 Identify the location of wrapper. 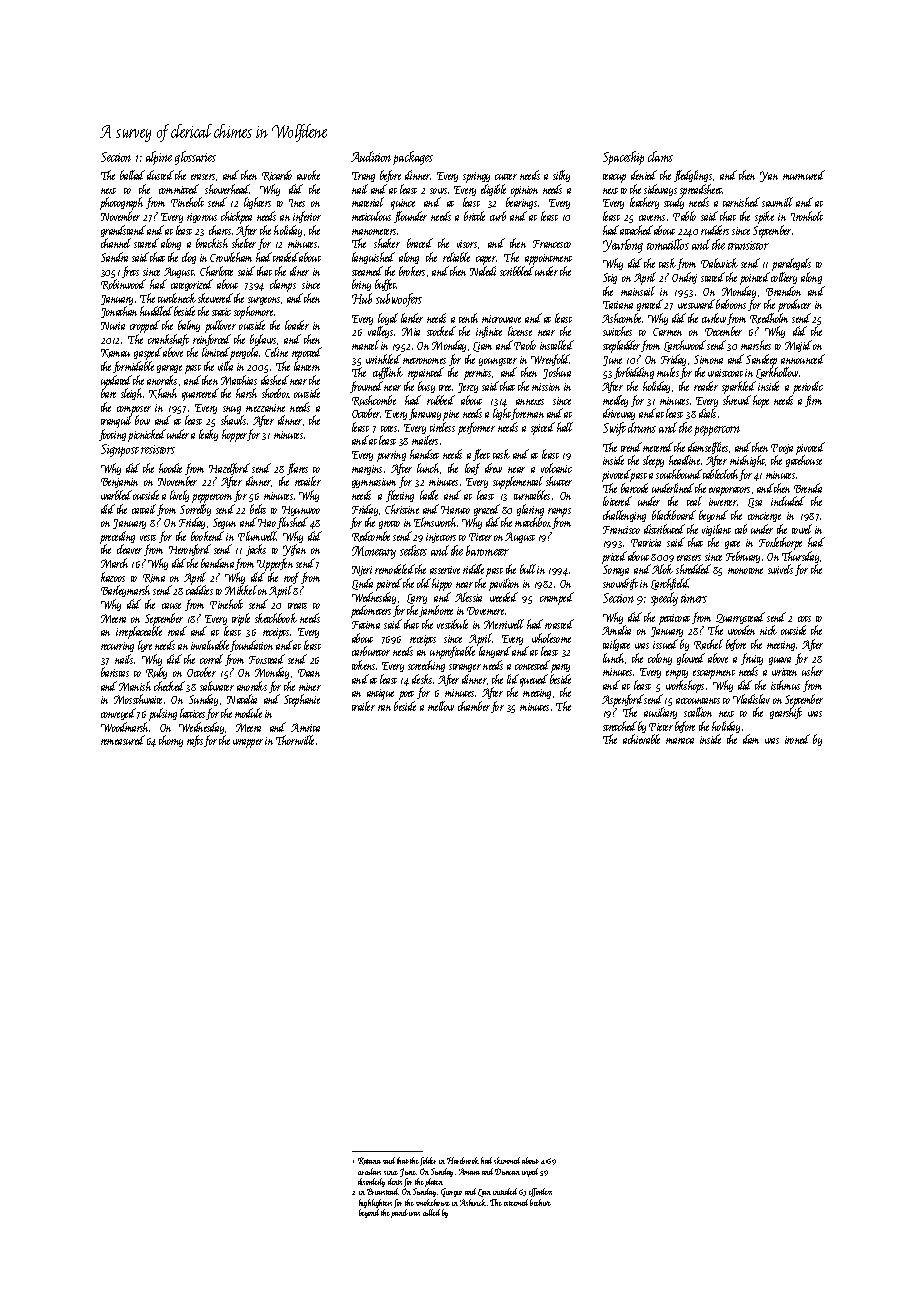
(248, 743).
